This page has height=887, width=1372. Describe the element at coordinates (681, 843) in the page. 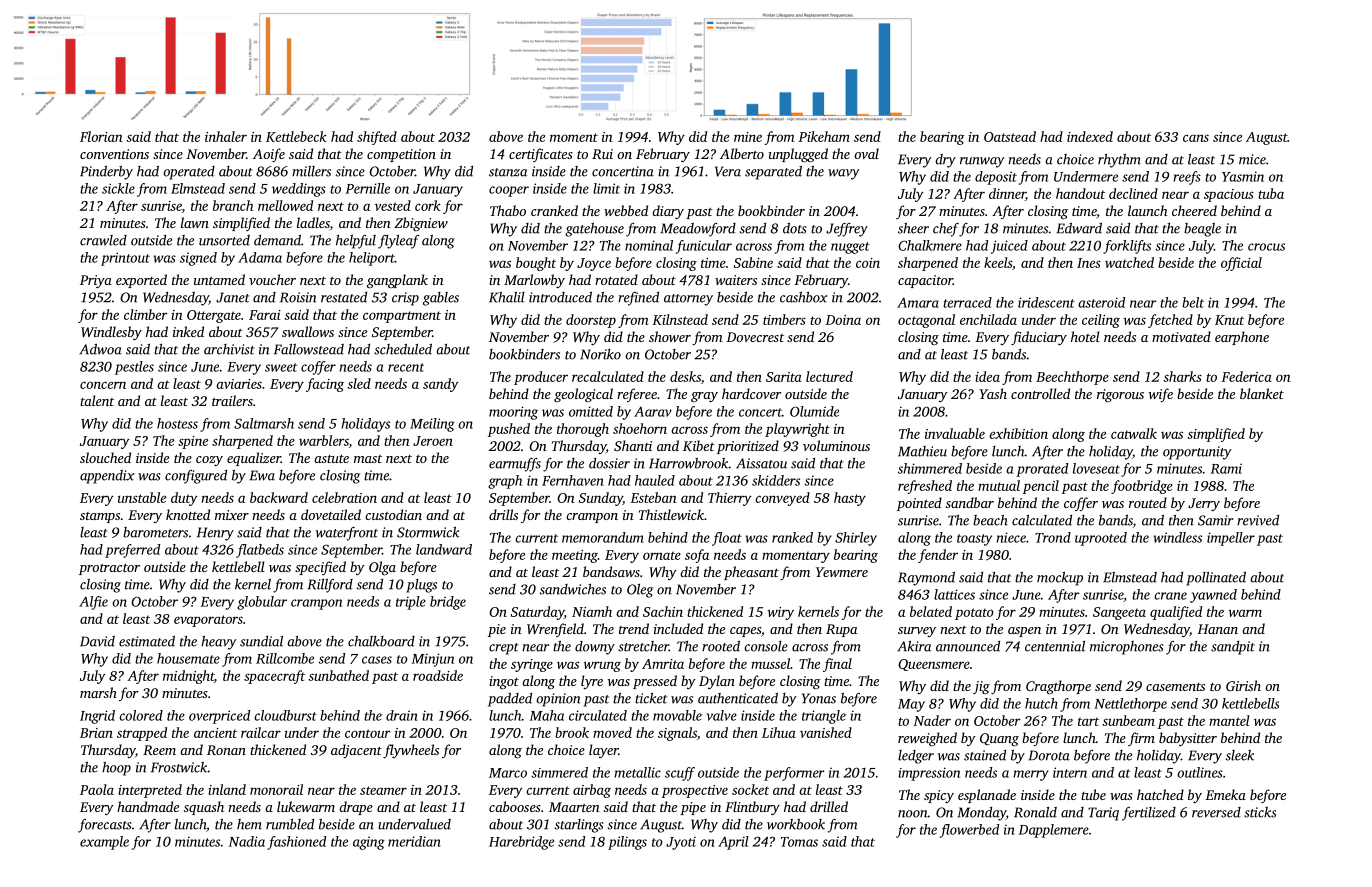

I see `Jyoti` at that location.
